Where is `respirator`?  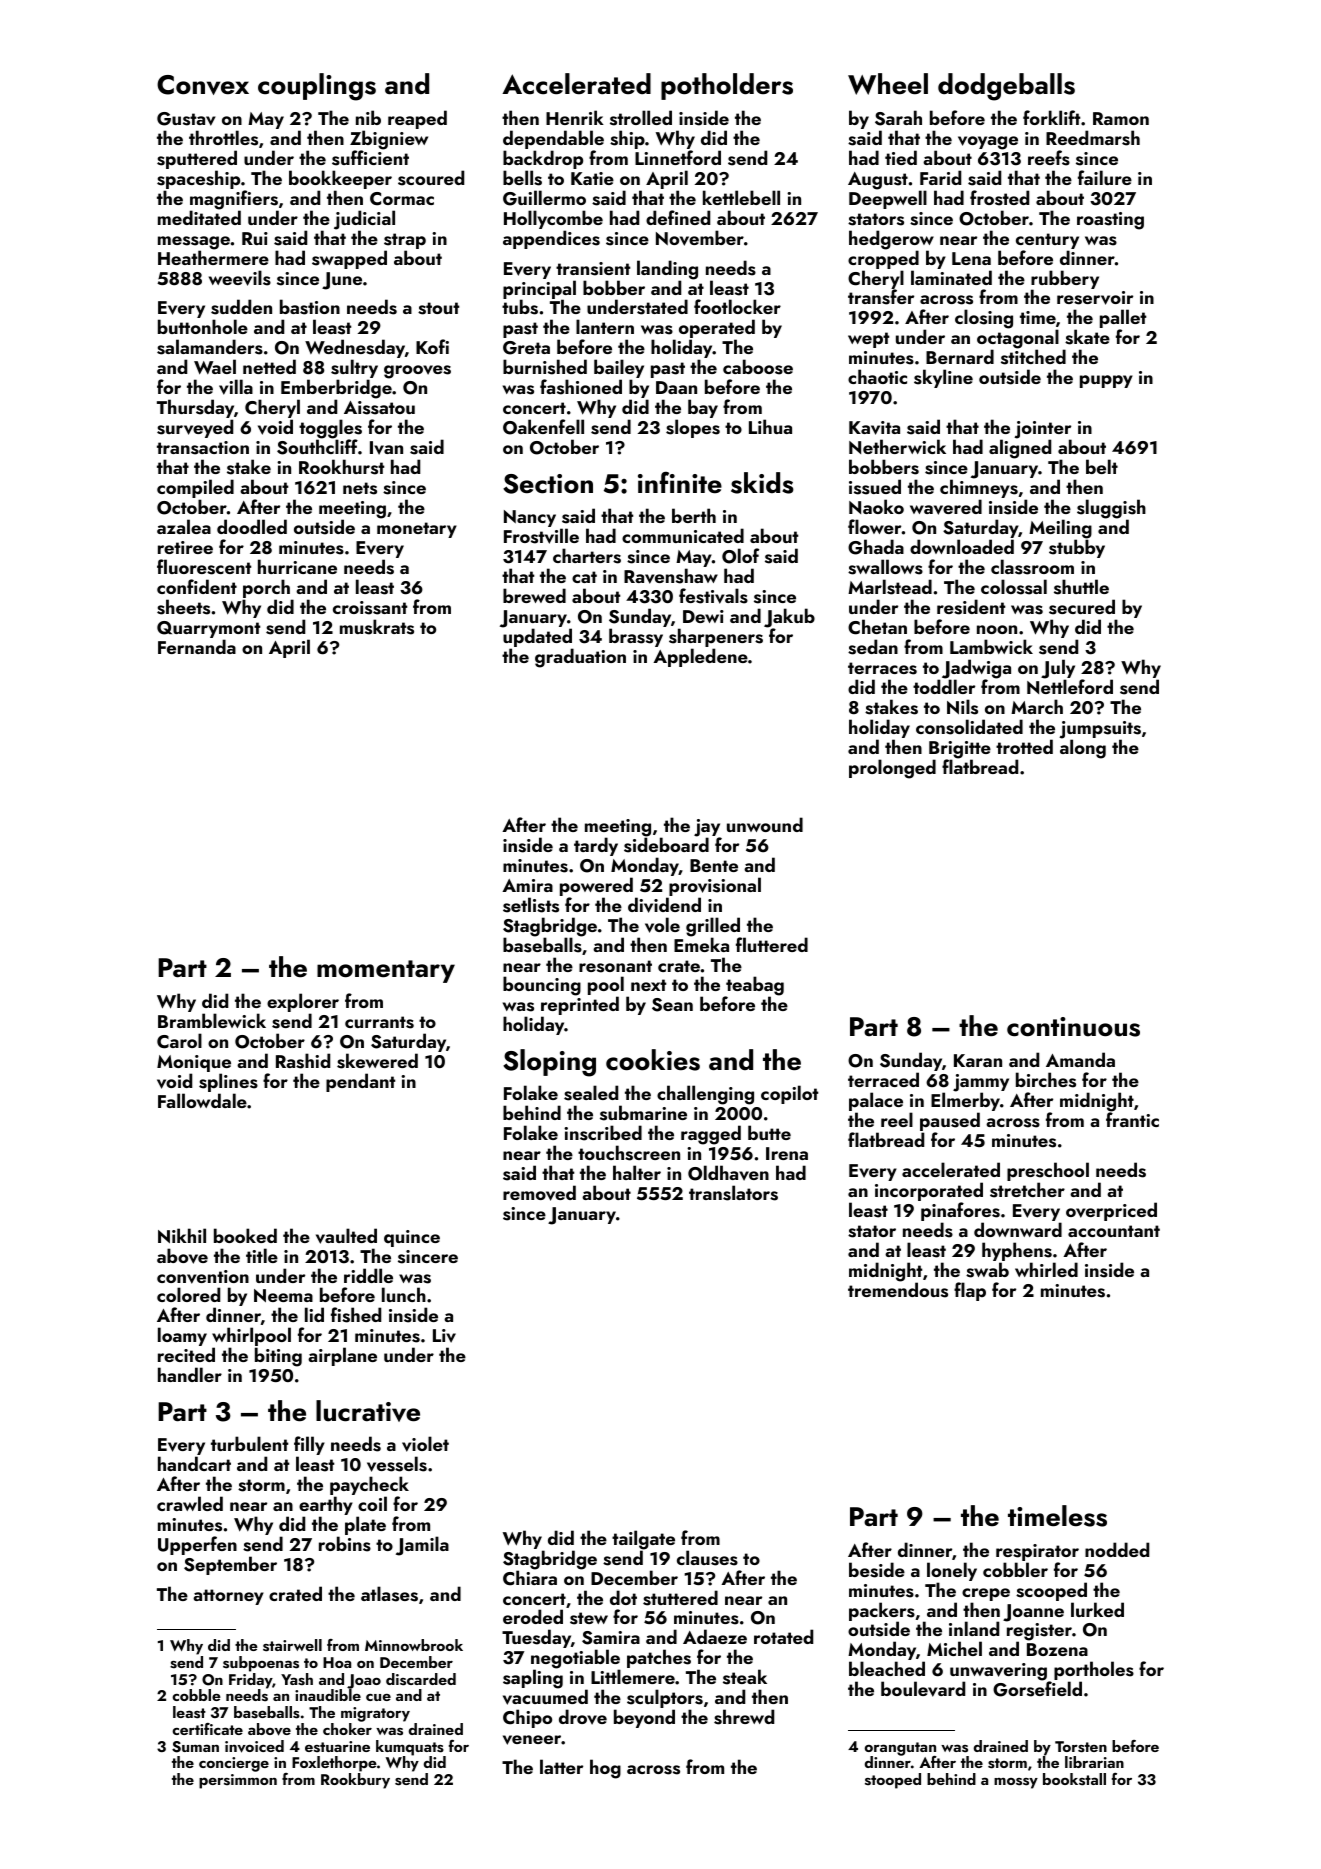
respirator is located at coordinates (1037, 1552).
